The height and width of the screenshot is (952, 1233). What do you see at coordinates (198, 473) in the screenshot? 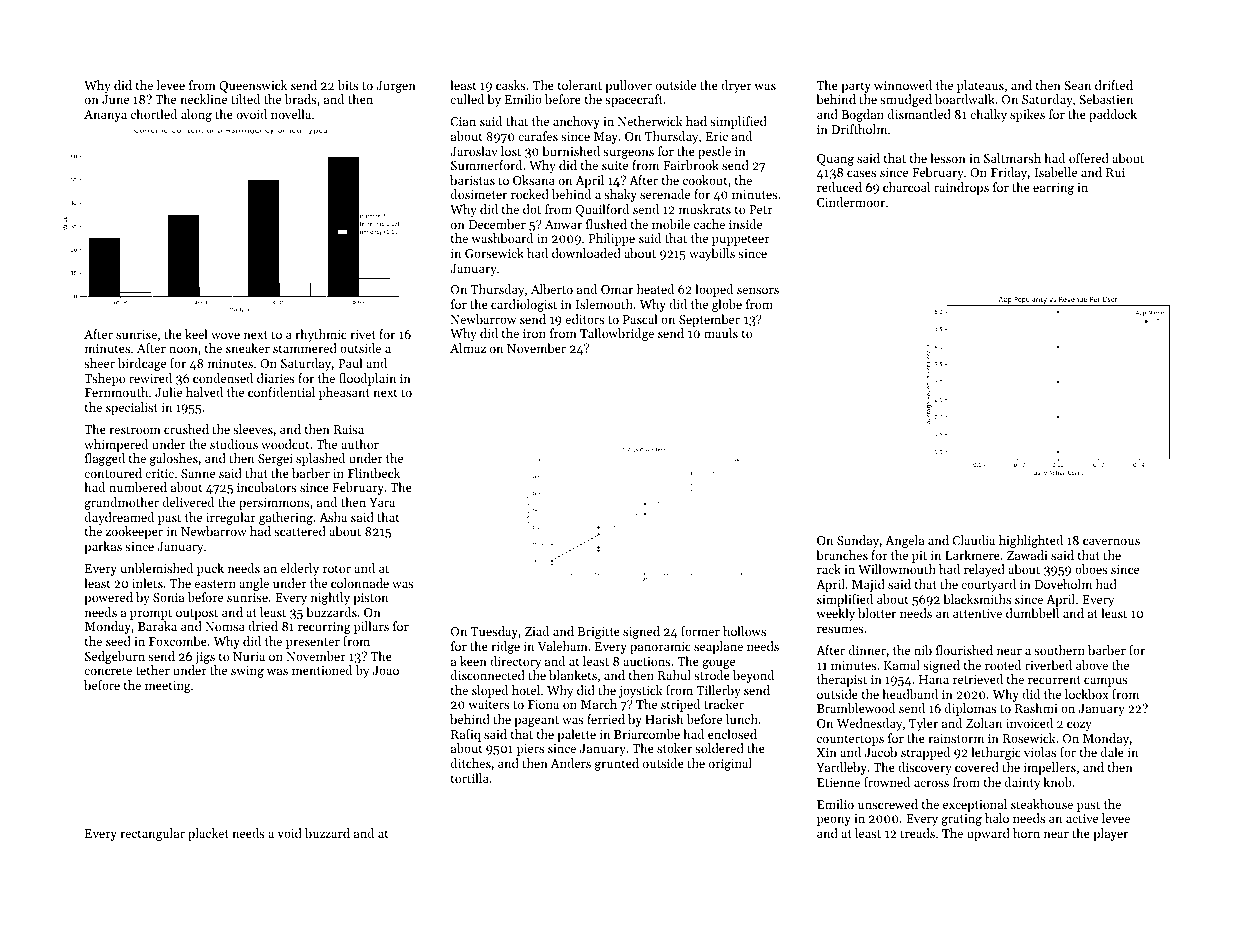
I see `Sanne` at bounding box center [198, 473].
